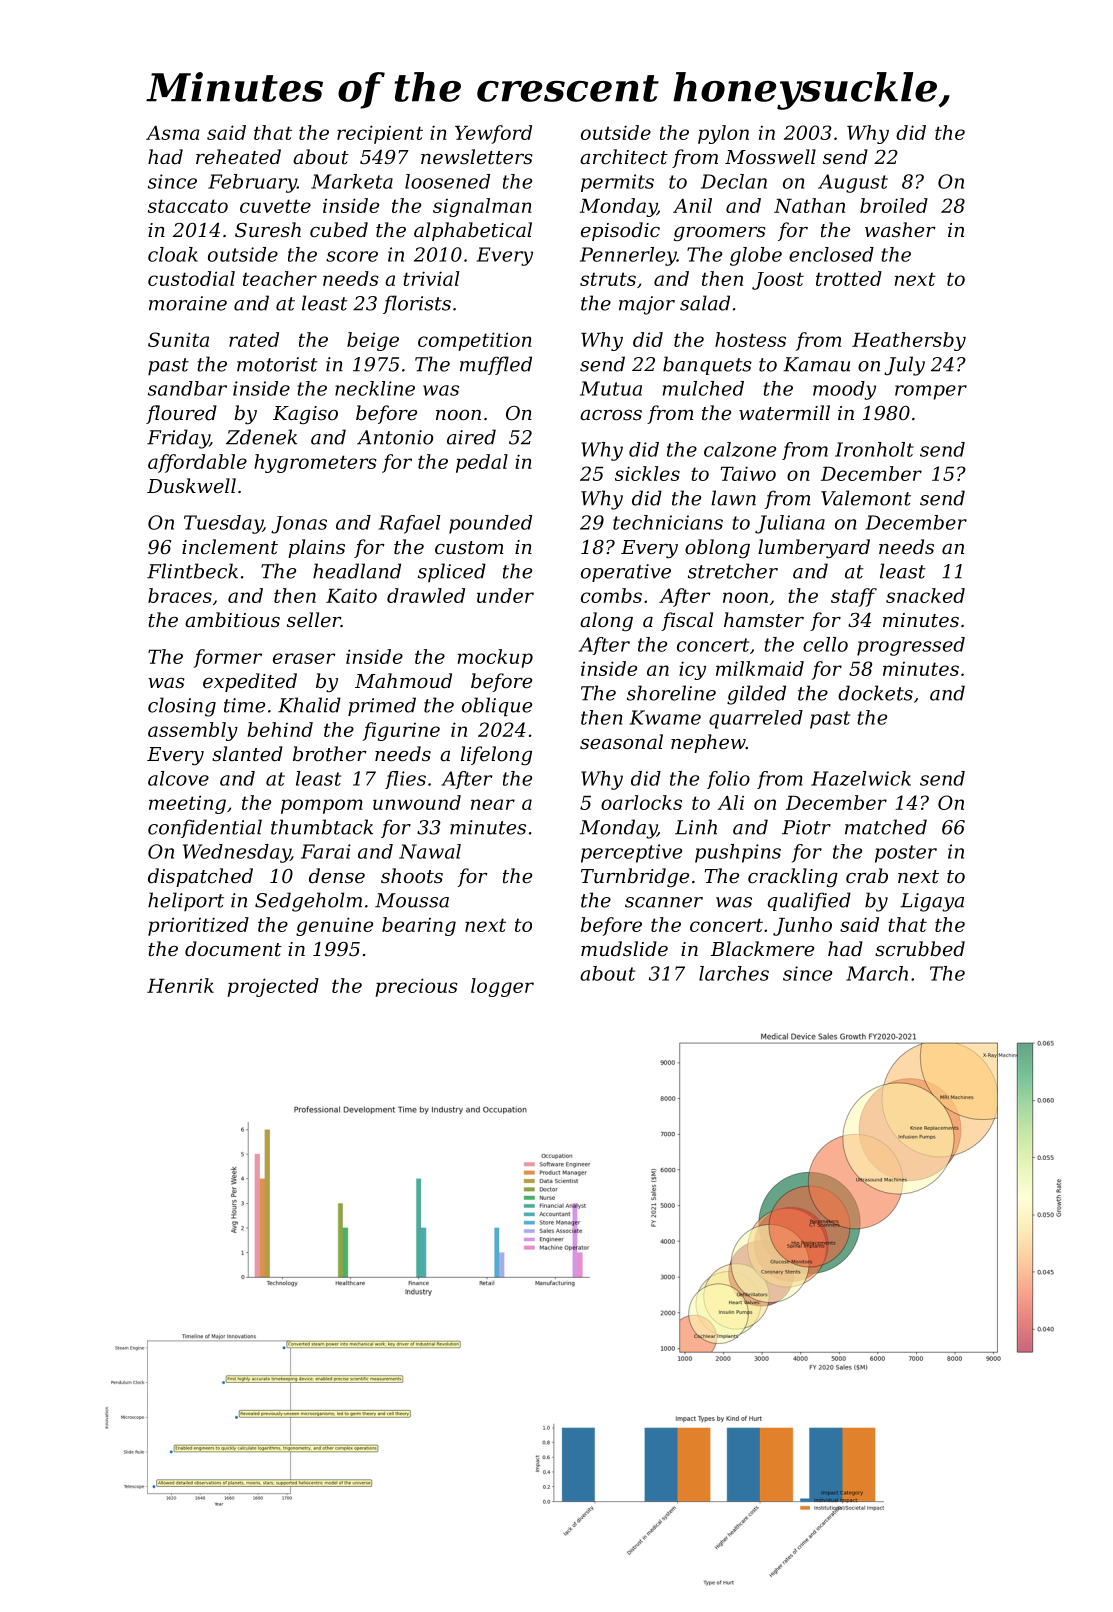 This screenshot has height=1612, width=1113. Describe the element at coordinates (268, 229) in the screenshot. I see `Suresh` at that location.
